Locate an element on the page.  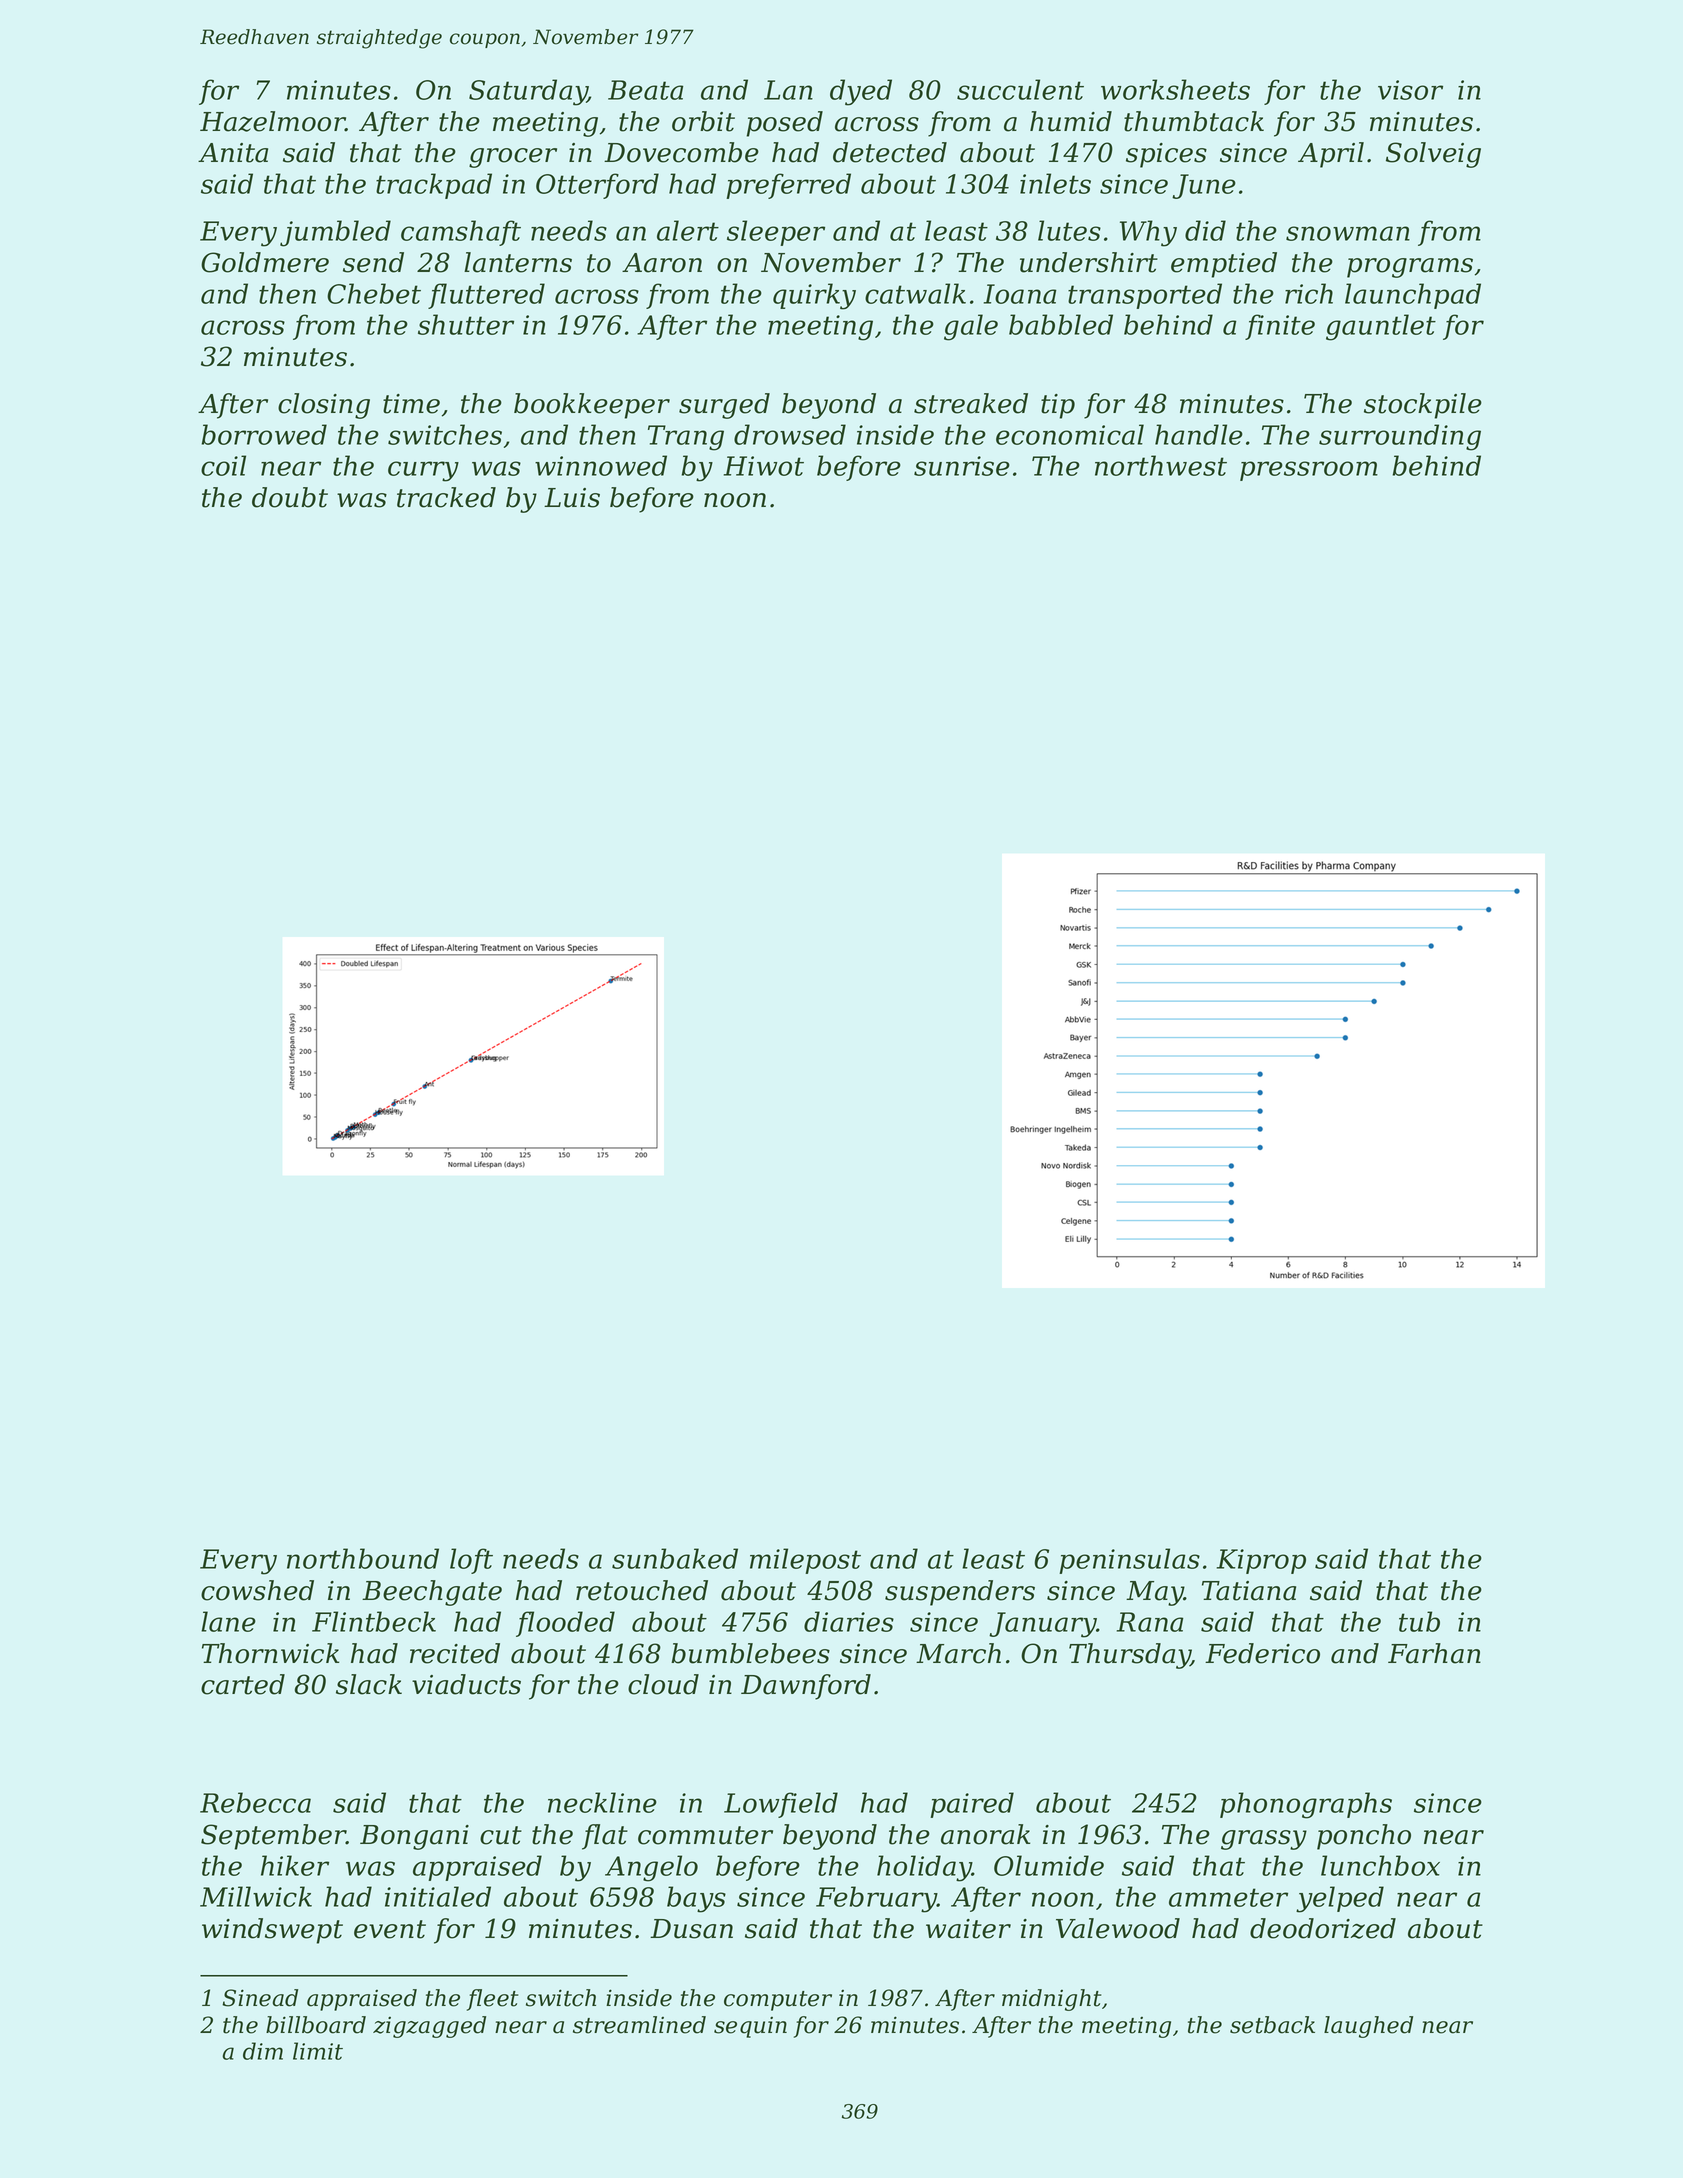
pressroom is located at coordinates (1309, 471).
